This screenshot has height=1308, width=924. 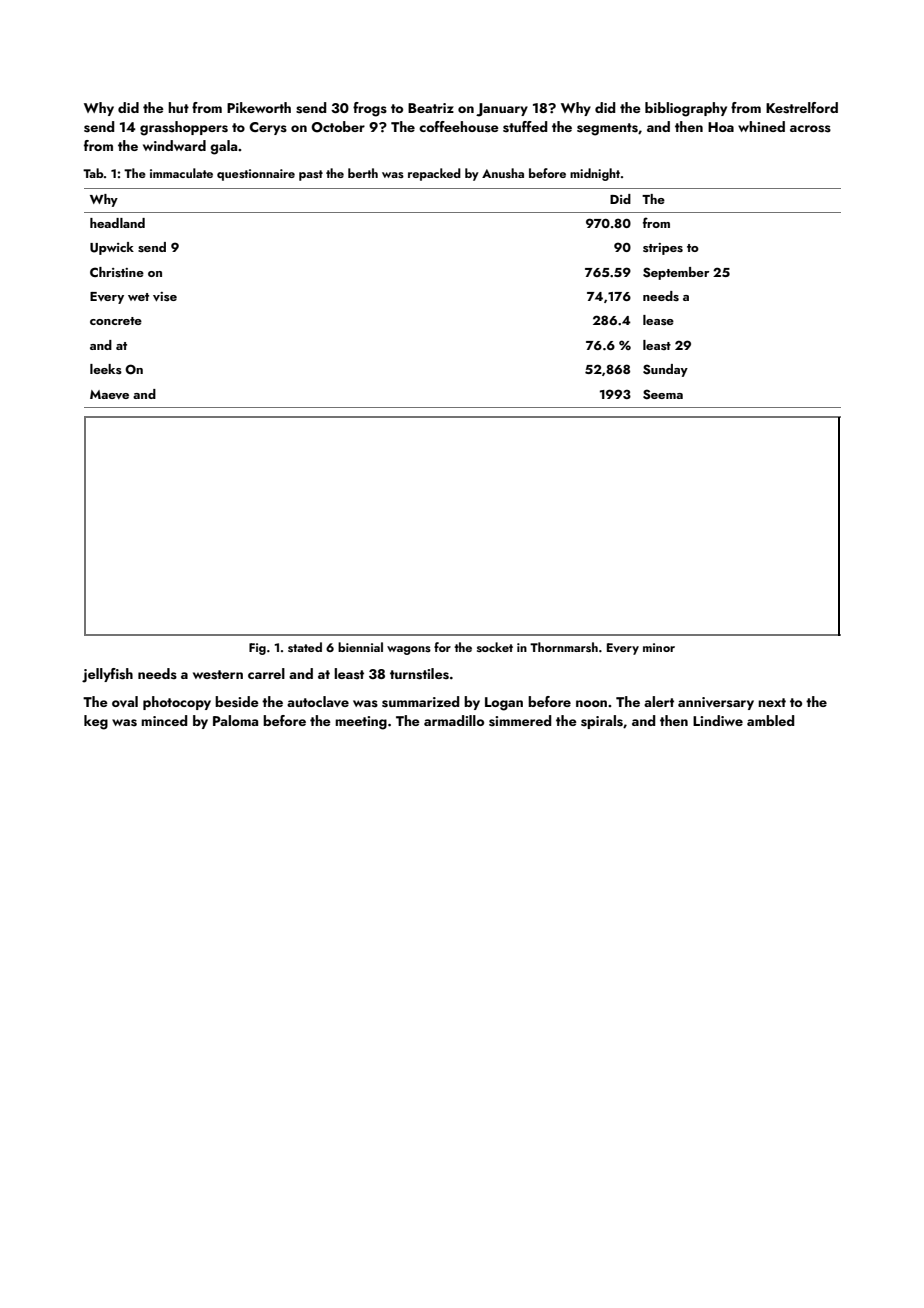 I want to click on Fig, so click(x=257, y=649).
